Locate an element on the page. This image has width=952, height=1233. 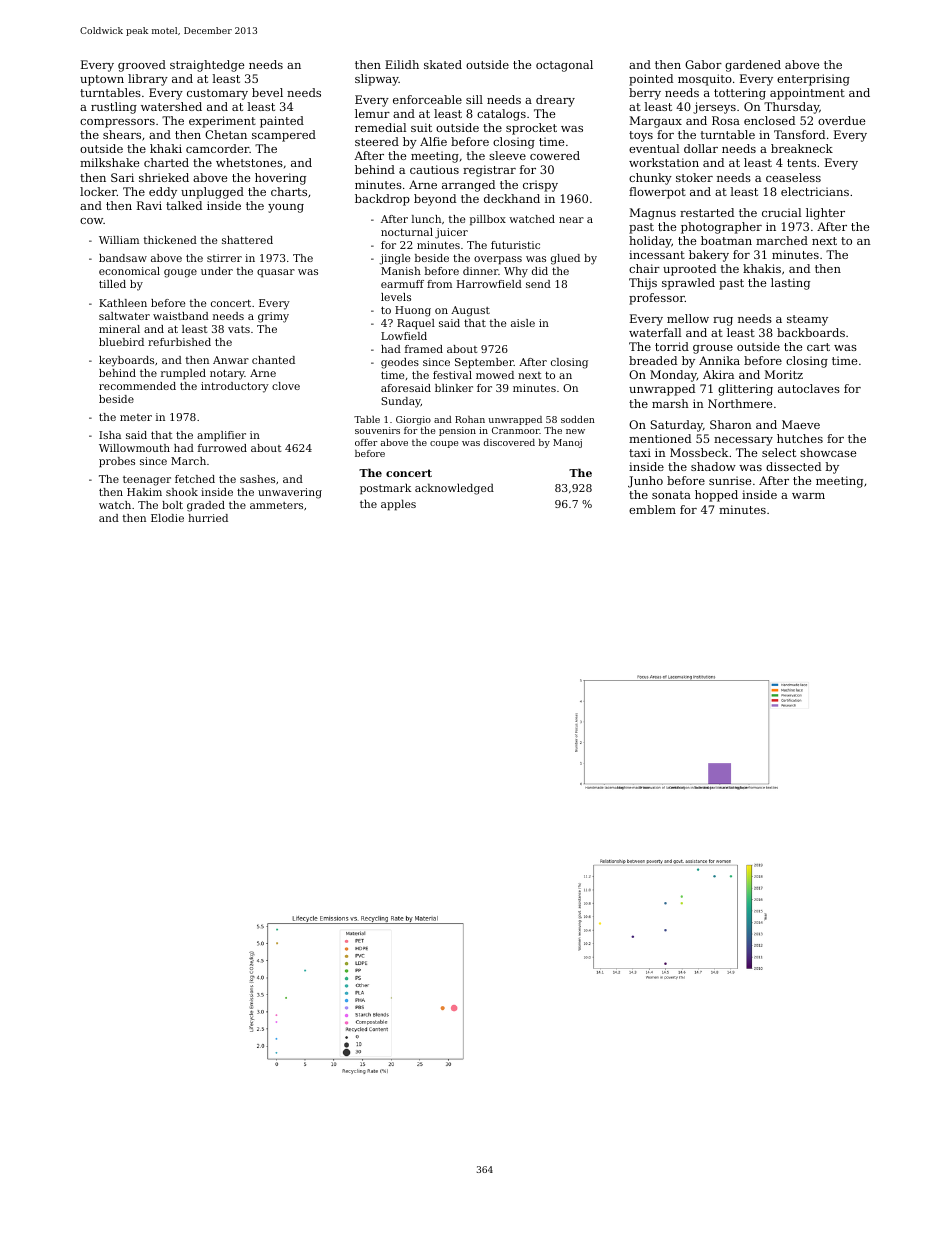
Harrowfield is located at coordinates (489, 284).
